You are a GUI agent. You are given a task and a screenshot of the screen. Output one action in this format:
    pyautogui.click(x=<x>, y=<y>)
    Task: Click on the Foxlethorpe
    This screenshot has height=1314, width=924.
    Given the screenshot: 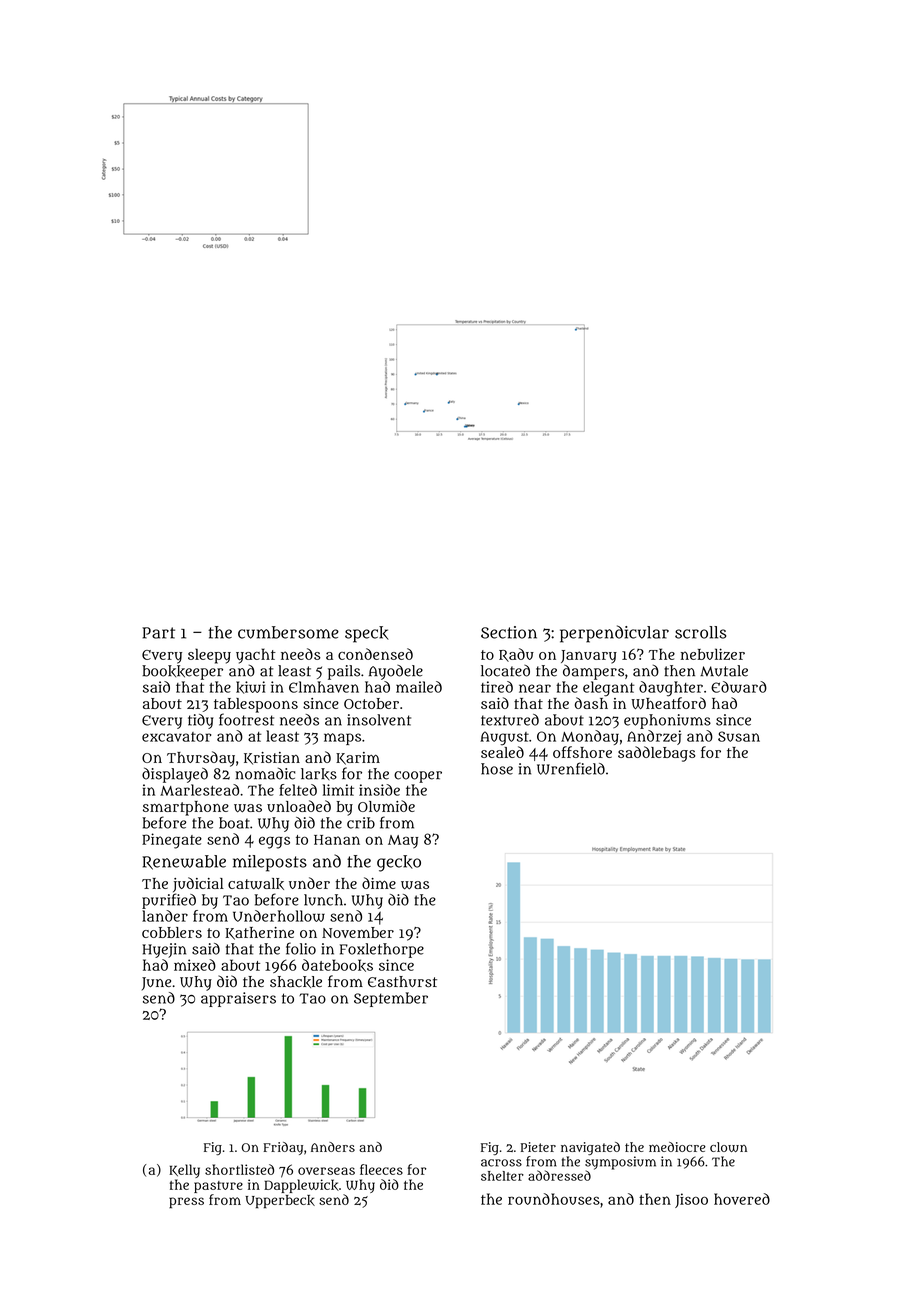 What is the action you would take?
    pyautogui.click(x=382, y=950)
